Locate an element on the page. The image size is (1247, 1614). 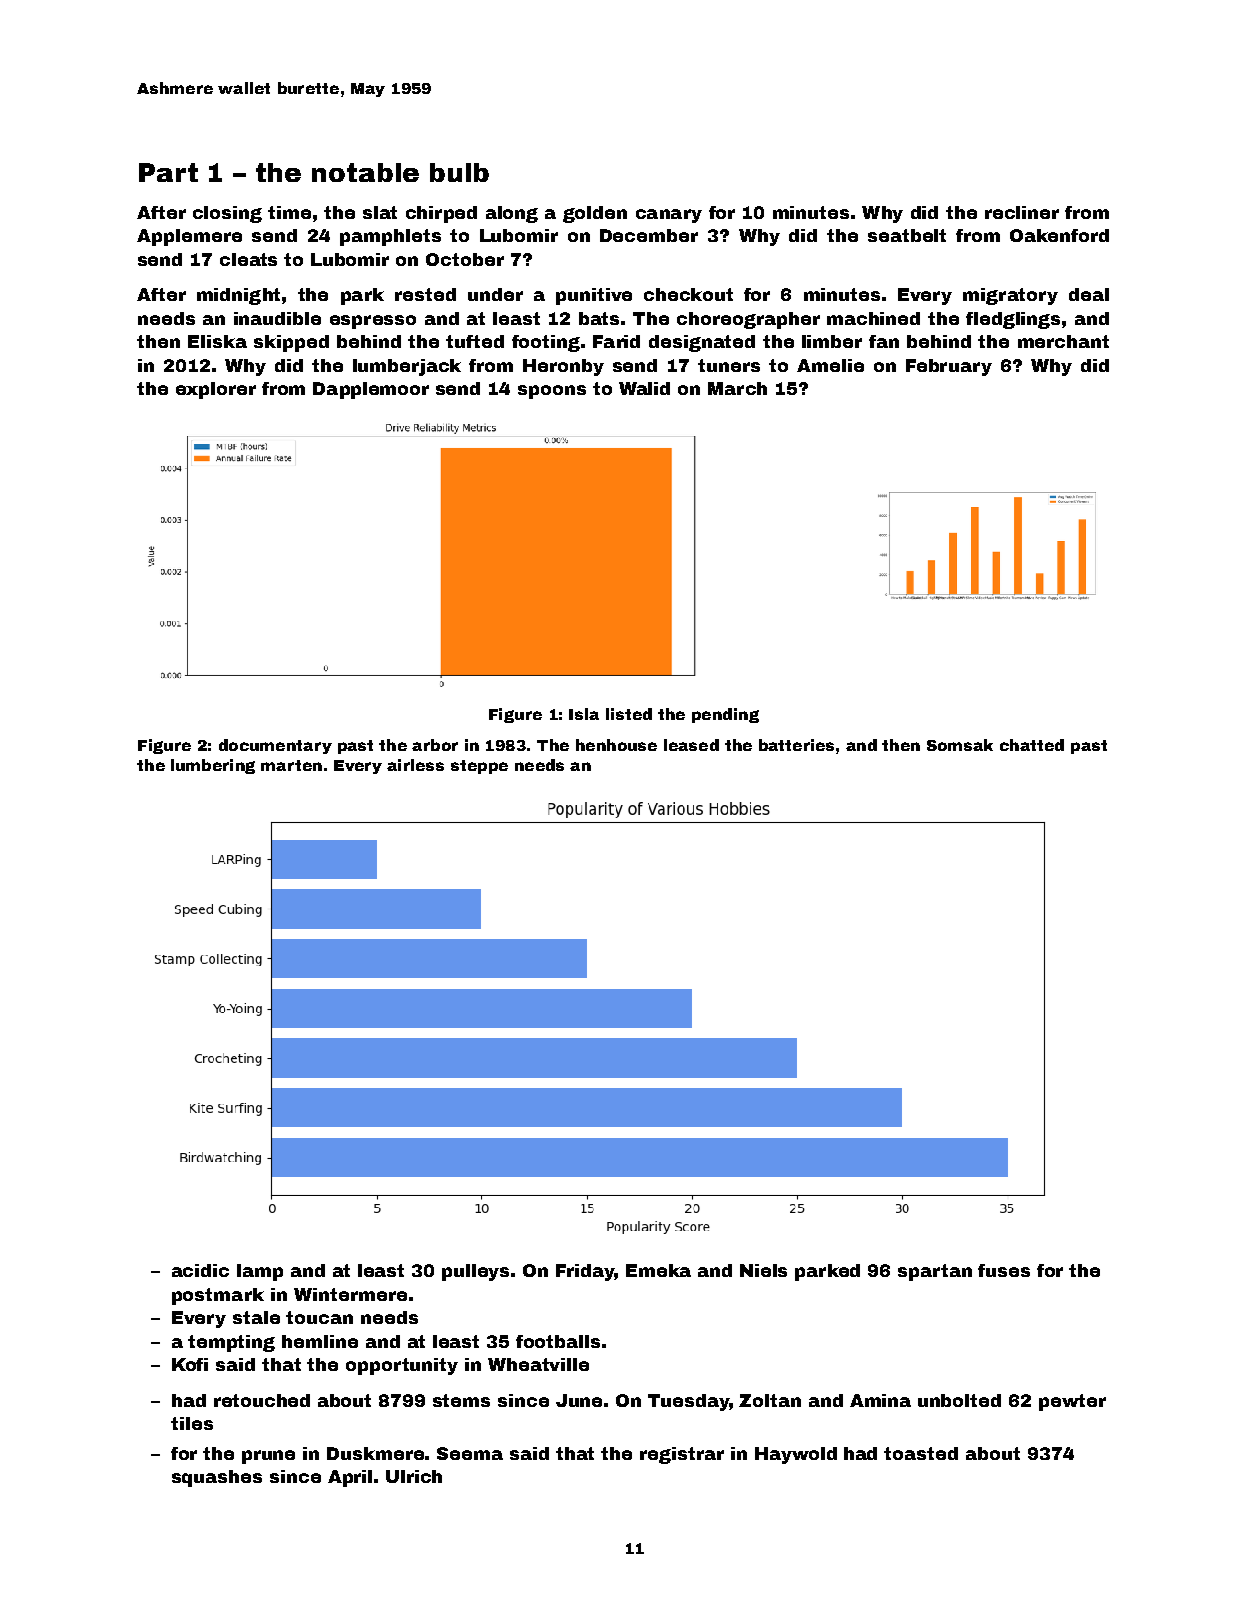
chatted is located at coordinates (1032, 745).
